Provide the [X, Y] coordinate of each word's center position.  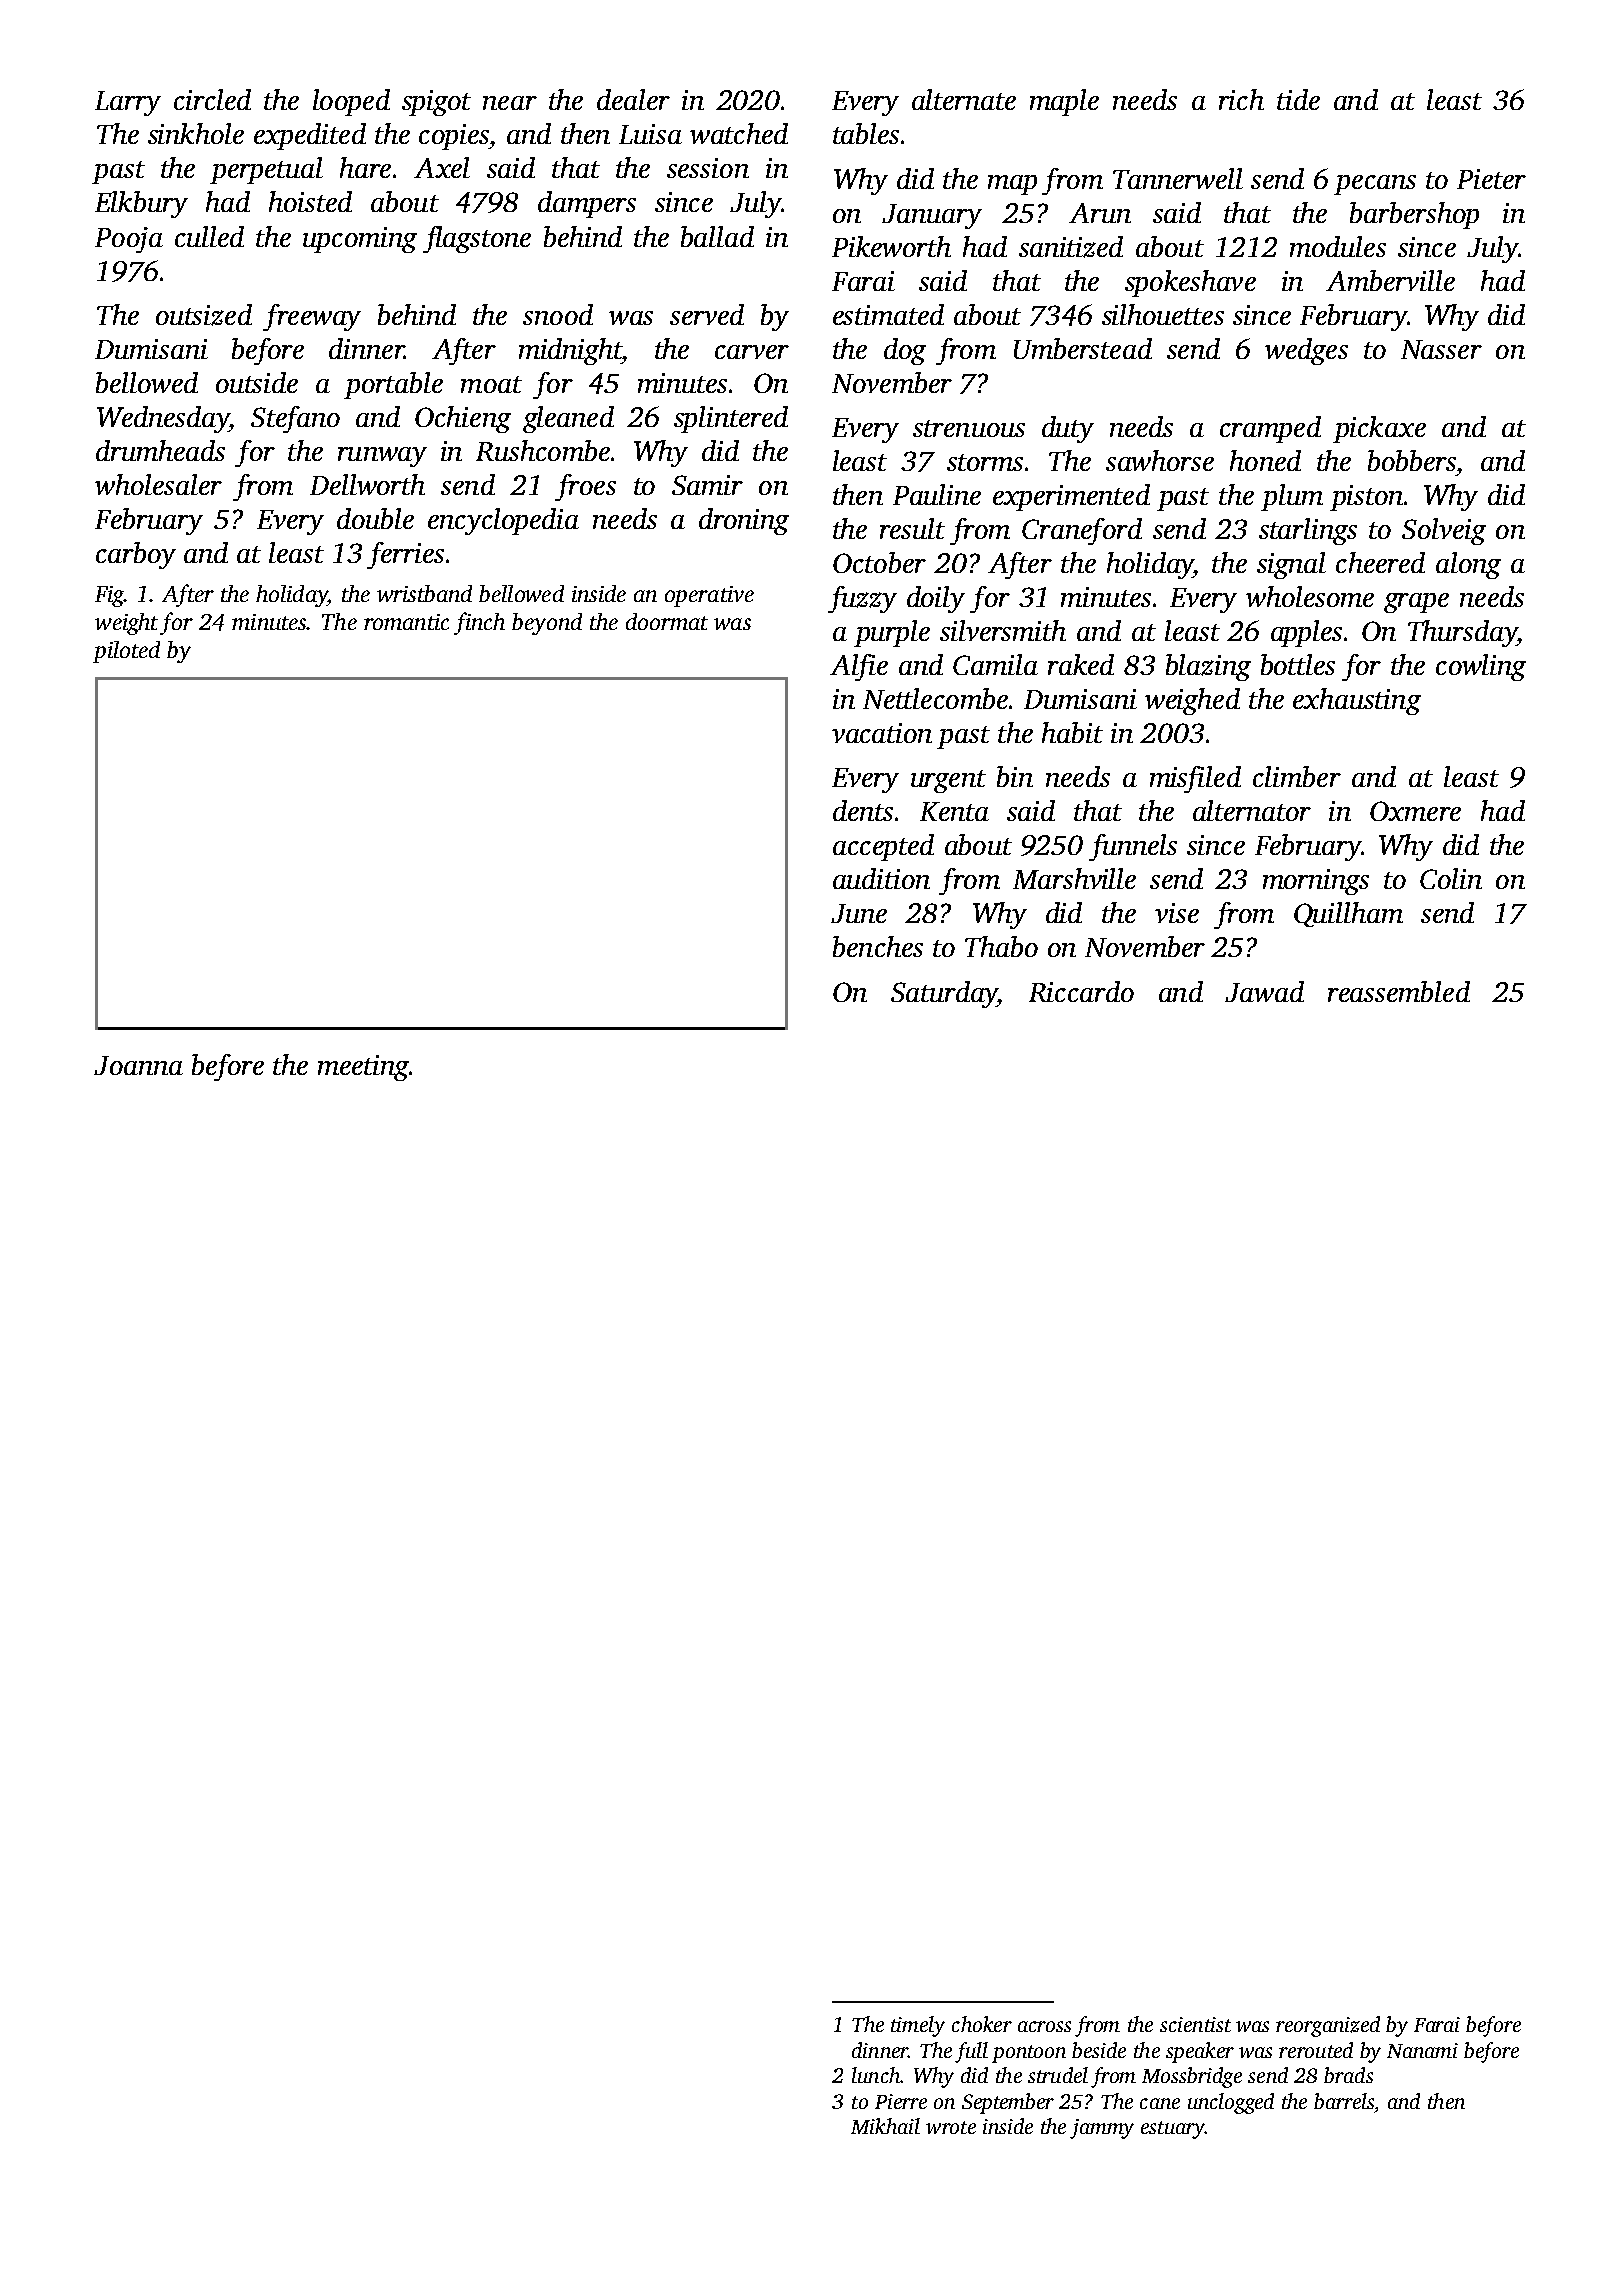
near [510, 103]
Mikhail [885, 2126]
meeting [363, 1068]
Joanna [138, 1065]
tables [866, 133]
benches [878, 946]
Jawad [1264, 991]
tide [1298, 99]
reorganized [1328, 2026]
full [971, 2052]
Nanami [1422, 2050]
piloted [126, 652]
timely [918, 2026]
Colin [1451, 878]
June [859, 913]
